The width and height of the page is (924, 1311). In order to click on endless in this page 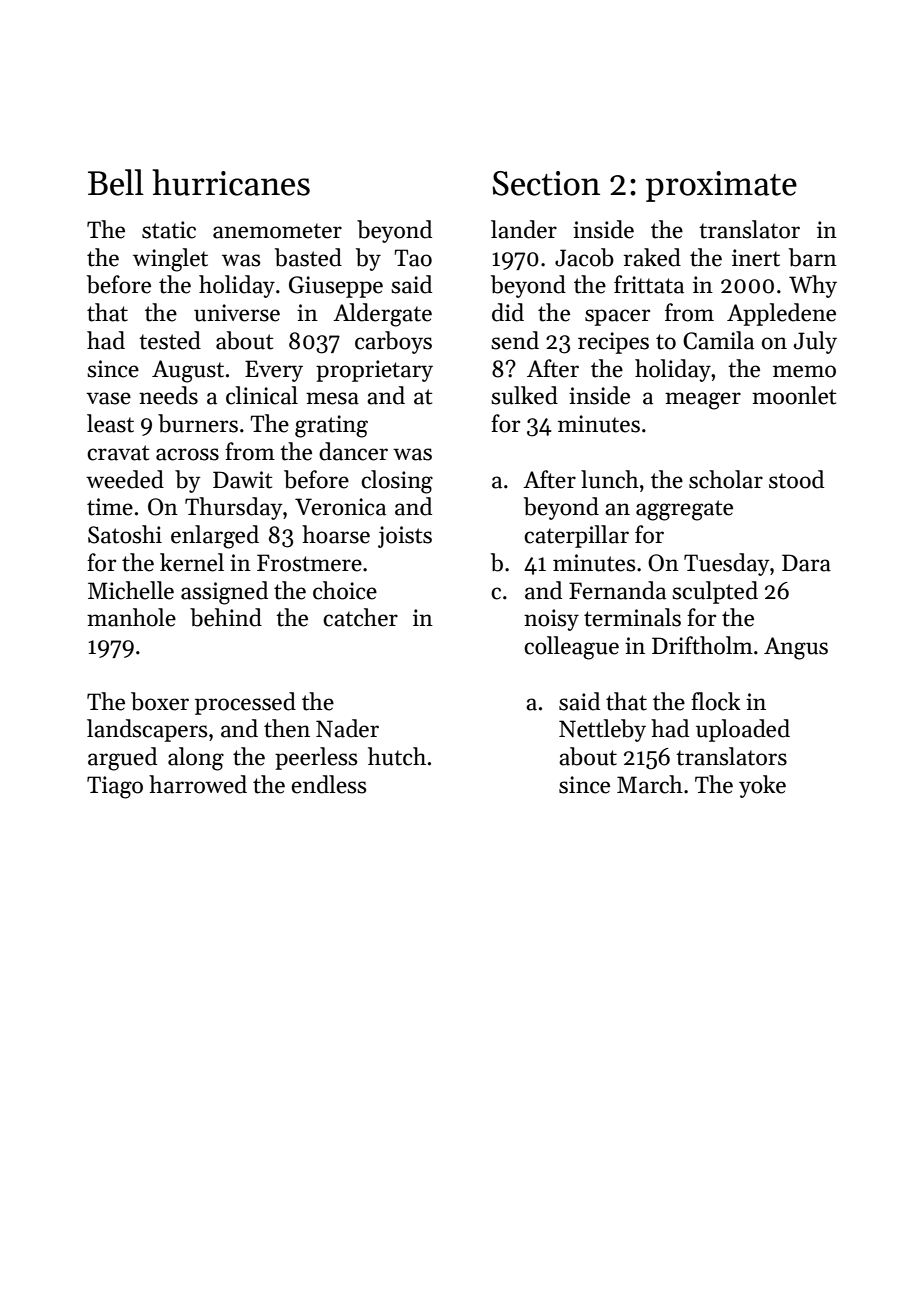, I will do `click(328, 784)`.
